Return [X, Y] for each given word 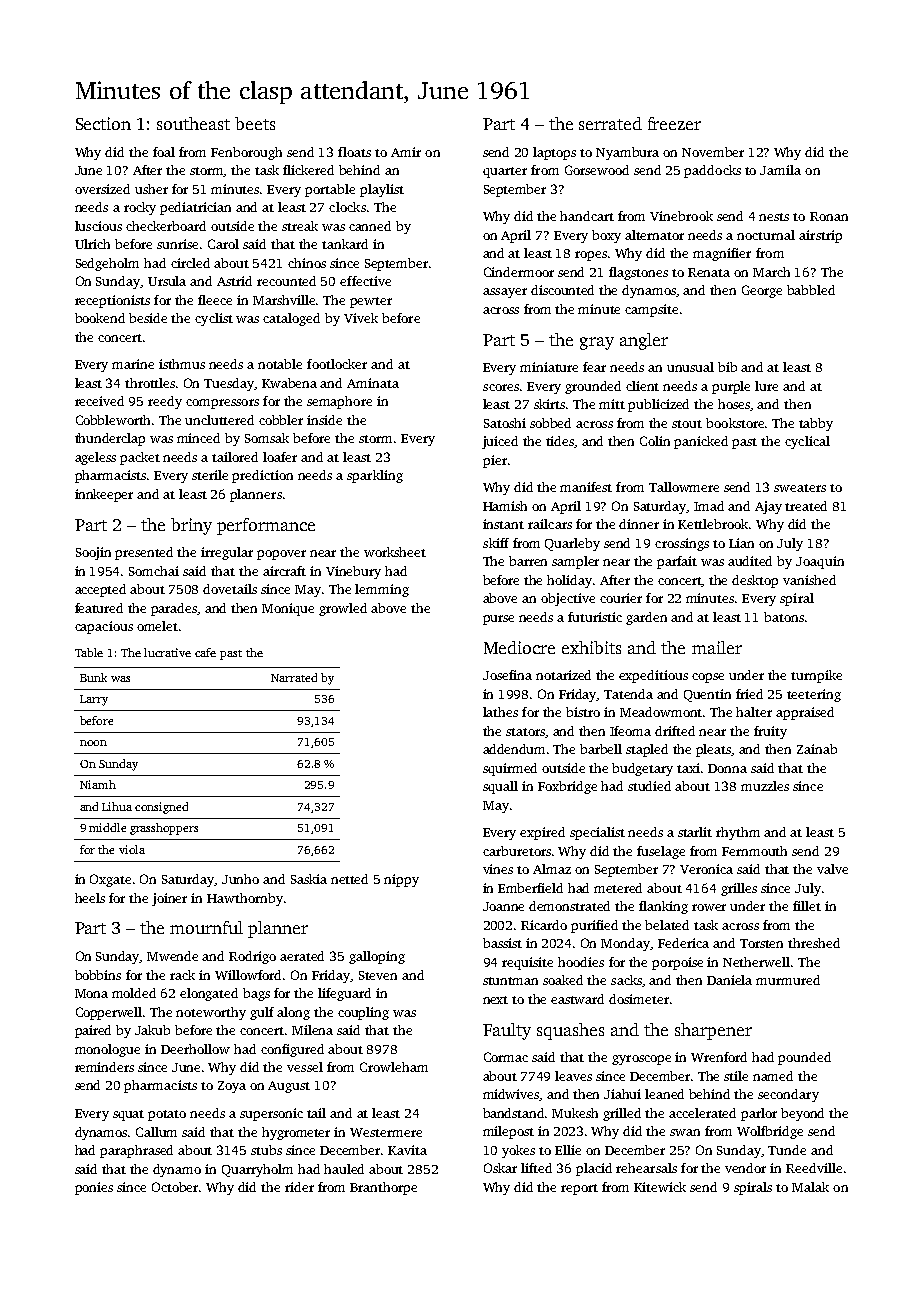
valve [832, 869]
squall [500, 787]
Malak [810, 1187]
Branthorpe [383, 1188]
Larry [94, 700]
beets [255, 123]
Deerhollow [195, 1049]
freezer [674, 123]
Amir [406, 152]
